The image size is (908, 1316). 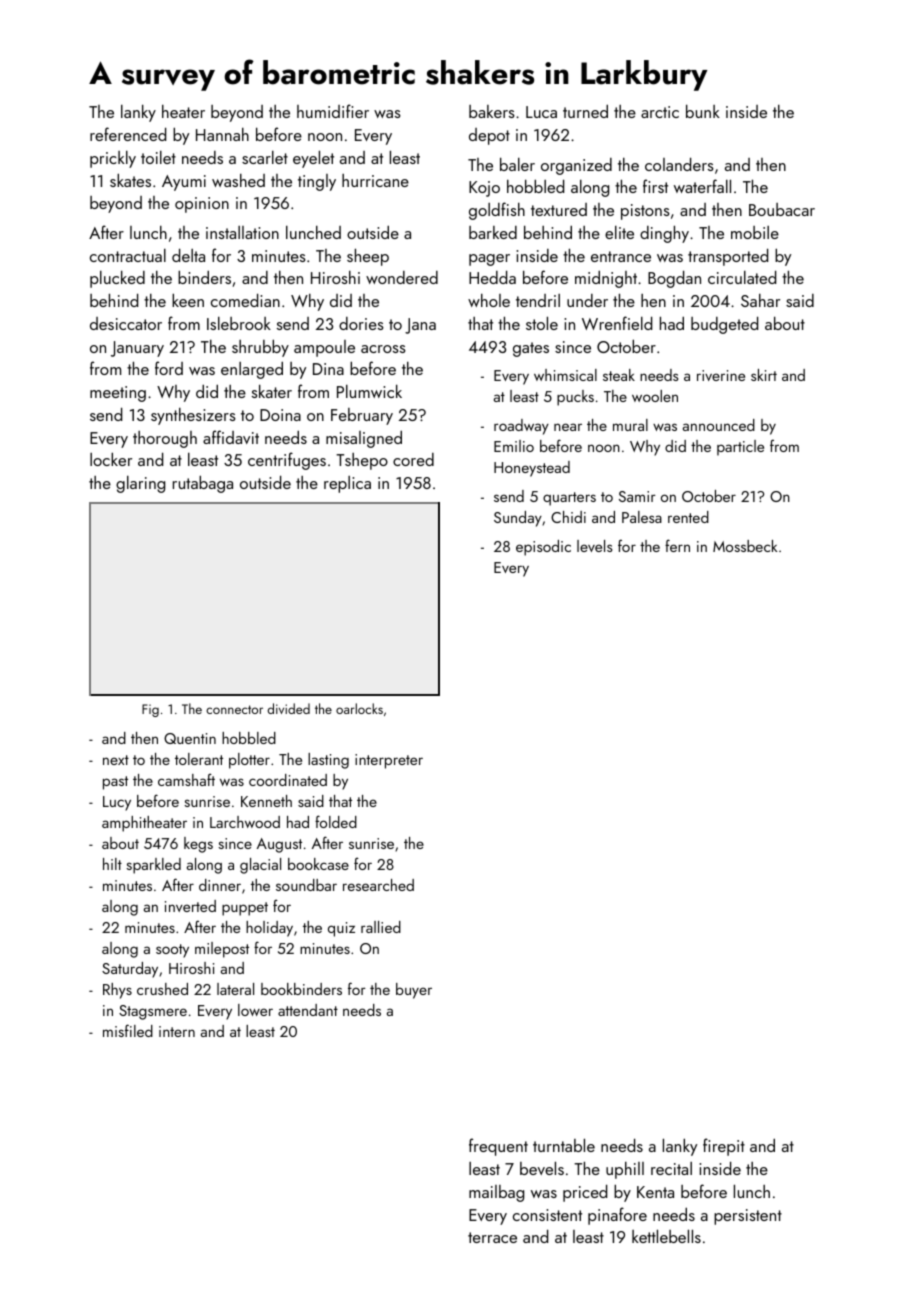 What do you see at coordinates (117, 803) in the page?
I see `Lucy` at bounding box center [117, 803].
